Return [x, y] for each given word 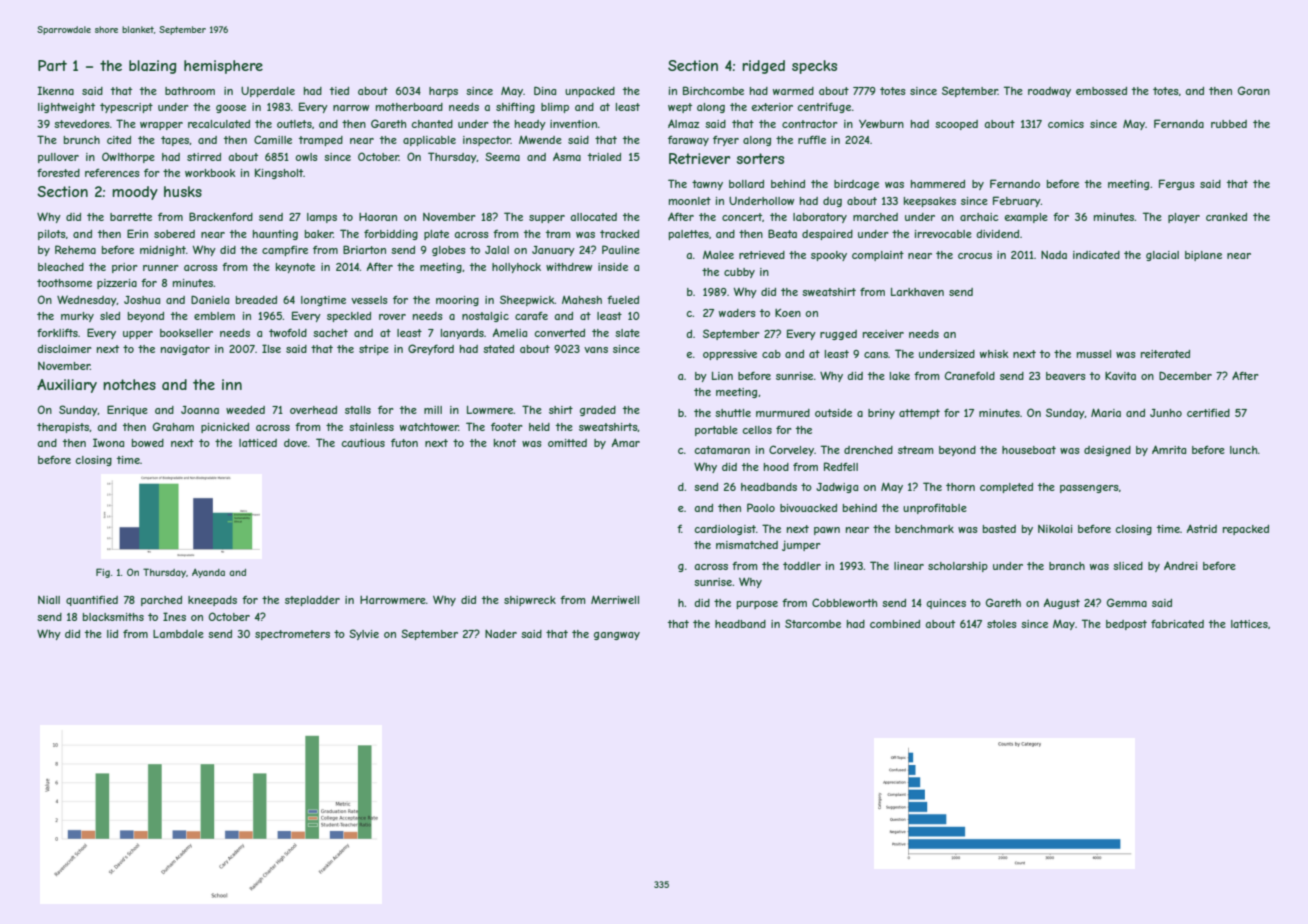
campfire [285, 251]
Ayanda [208, 573]
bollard [746, 184]
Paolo [761, 507]
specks [814, 67]
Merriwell [615, 599]
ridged [763, 67]
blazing [152, 67]
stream [916, 450]
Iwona [108, 442]
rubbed [1229, 124]
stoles [1002, 624]
